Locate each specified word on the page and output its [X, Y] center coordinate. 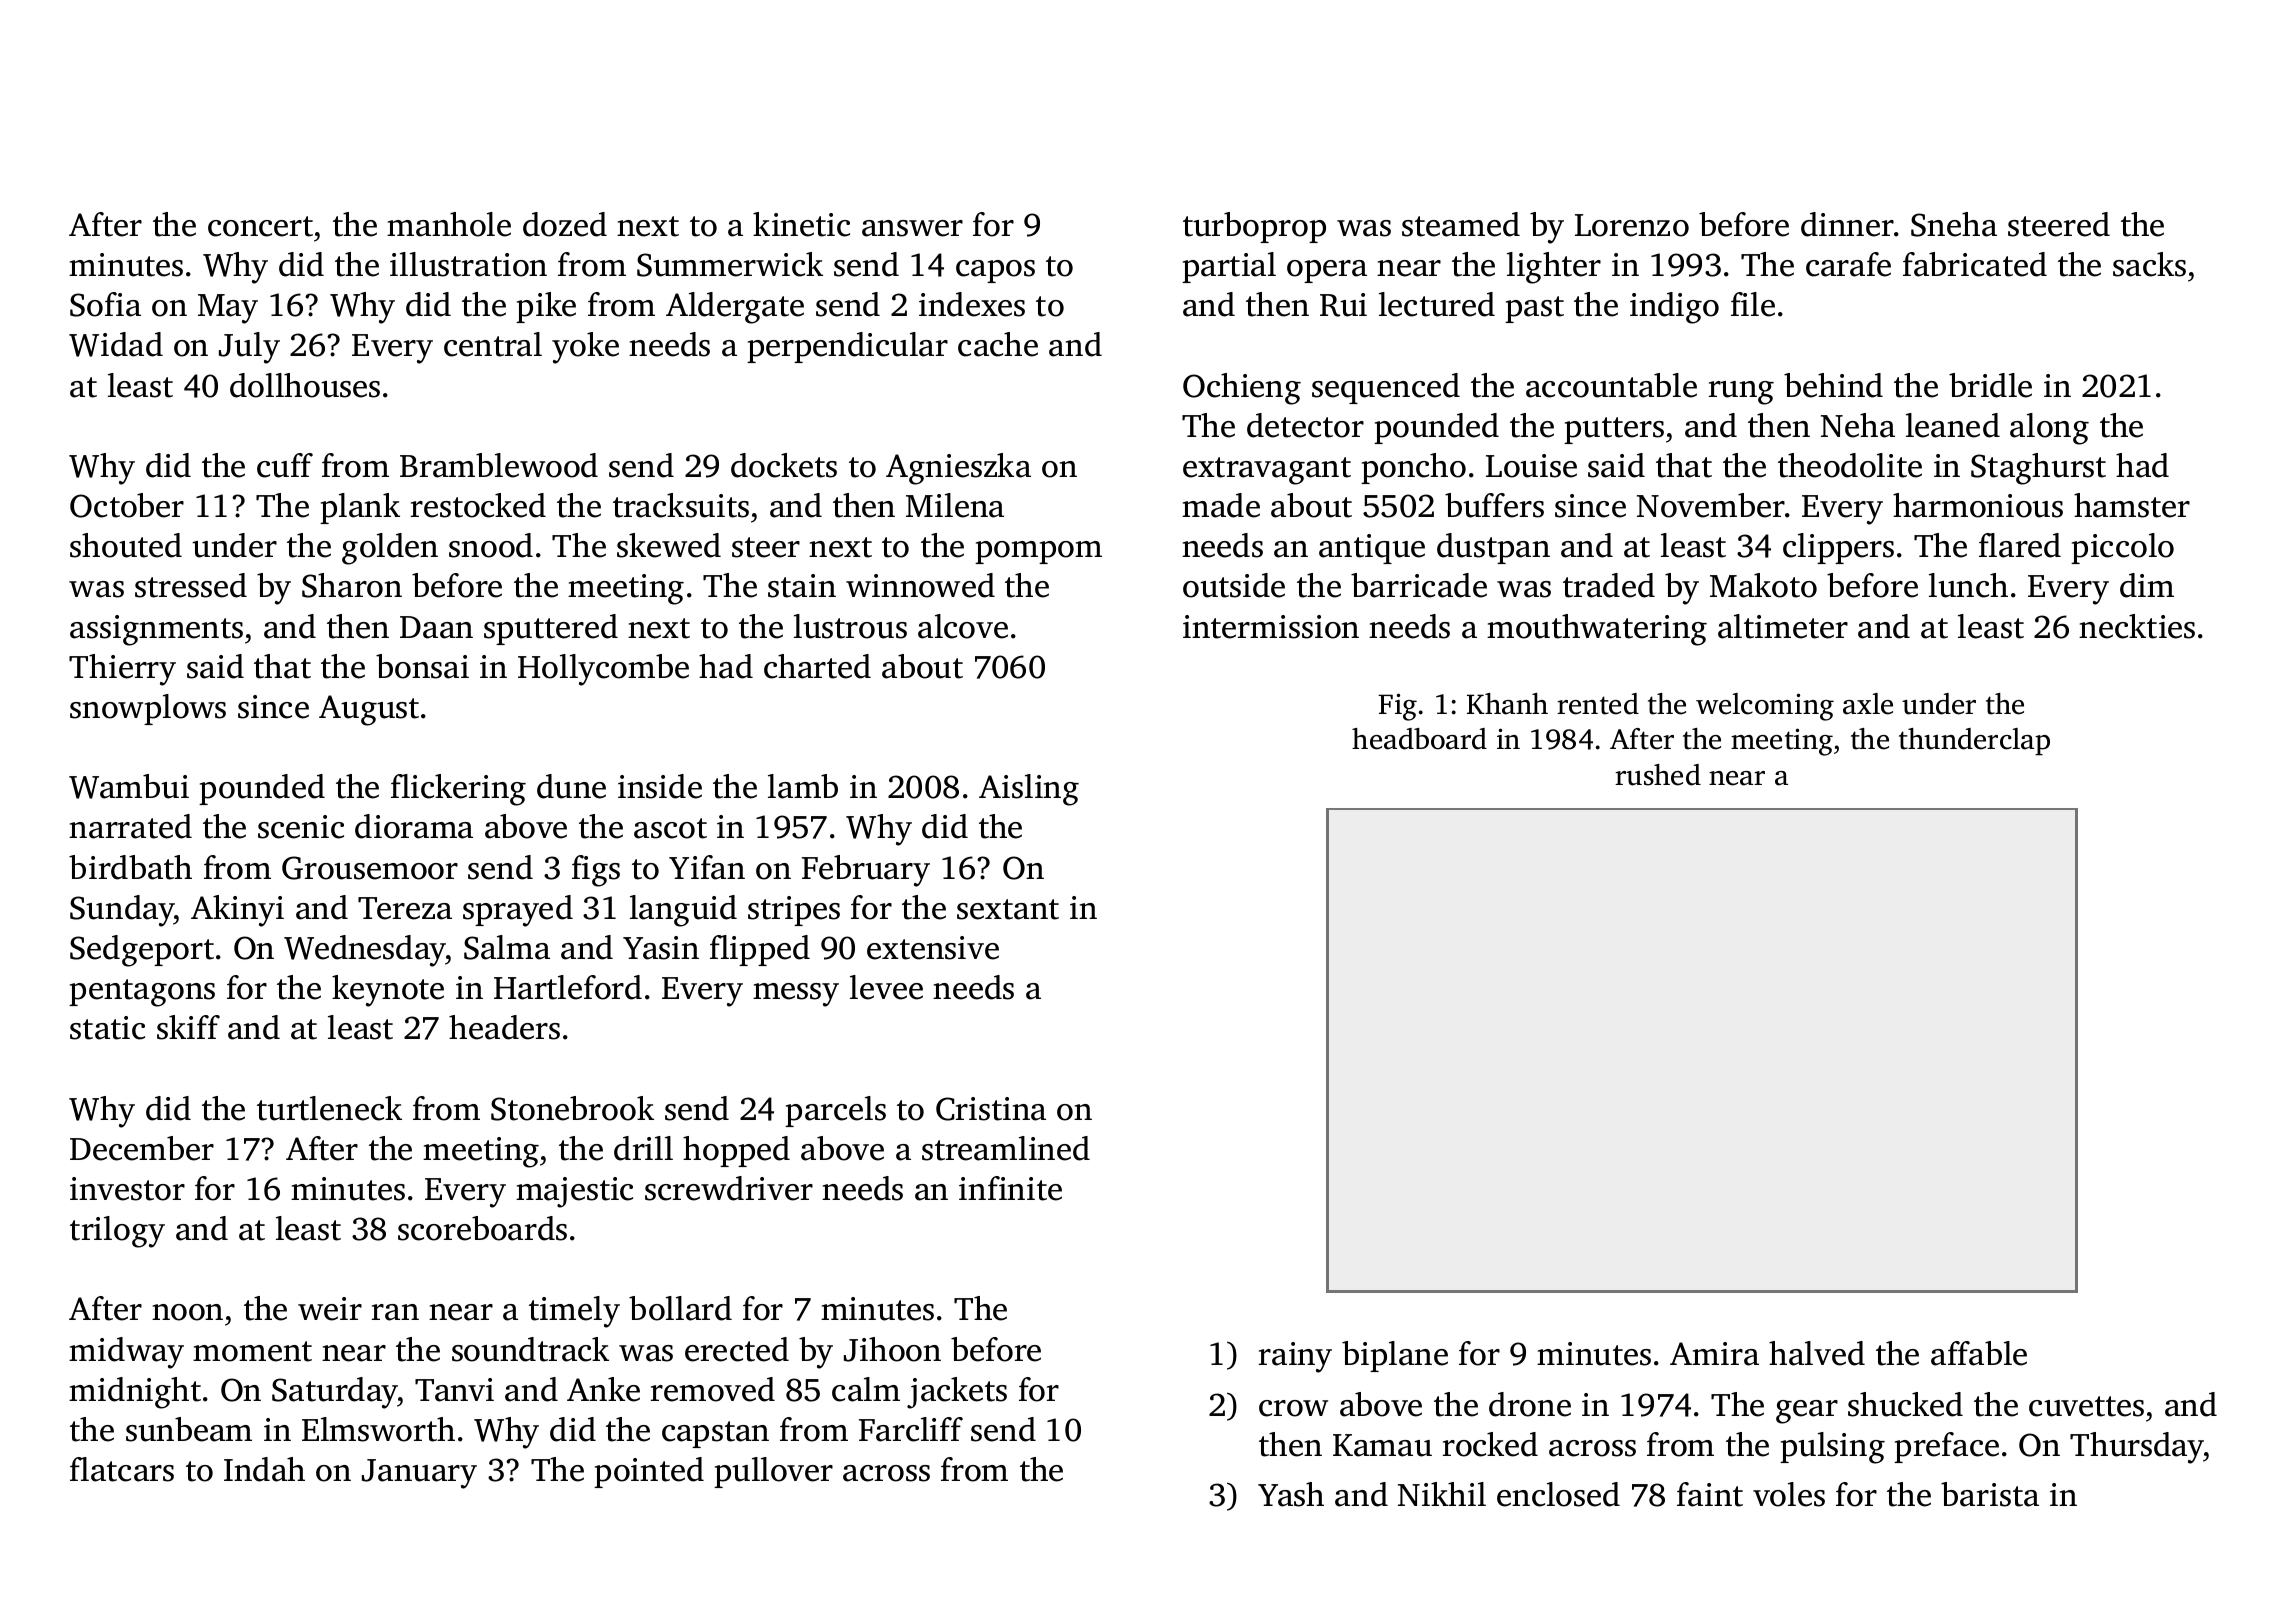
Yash [1291, 1494]
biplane [1395, 1356]
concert [260, 226]
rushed [1658, 775]
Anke [603, 1389]
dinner [1847, 224]
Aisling [1029, 790]
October [127, 505]
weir [330, 1309]
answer [912, 228]
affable [1979, 1353]
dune [571, 786]
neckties [2137, 626]
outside [1234, 585]
